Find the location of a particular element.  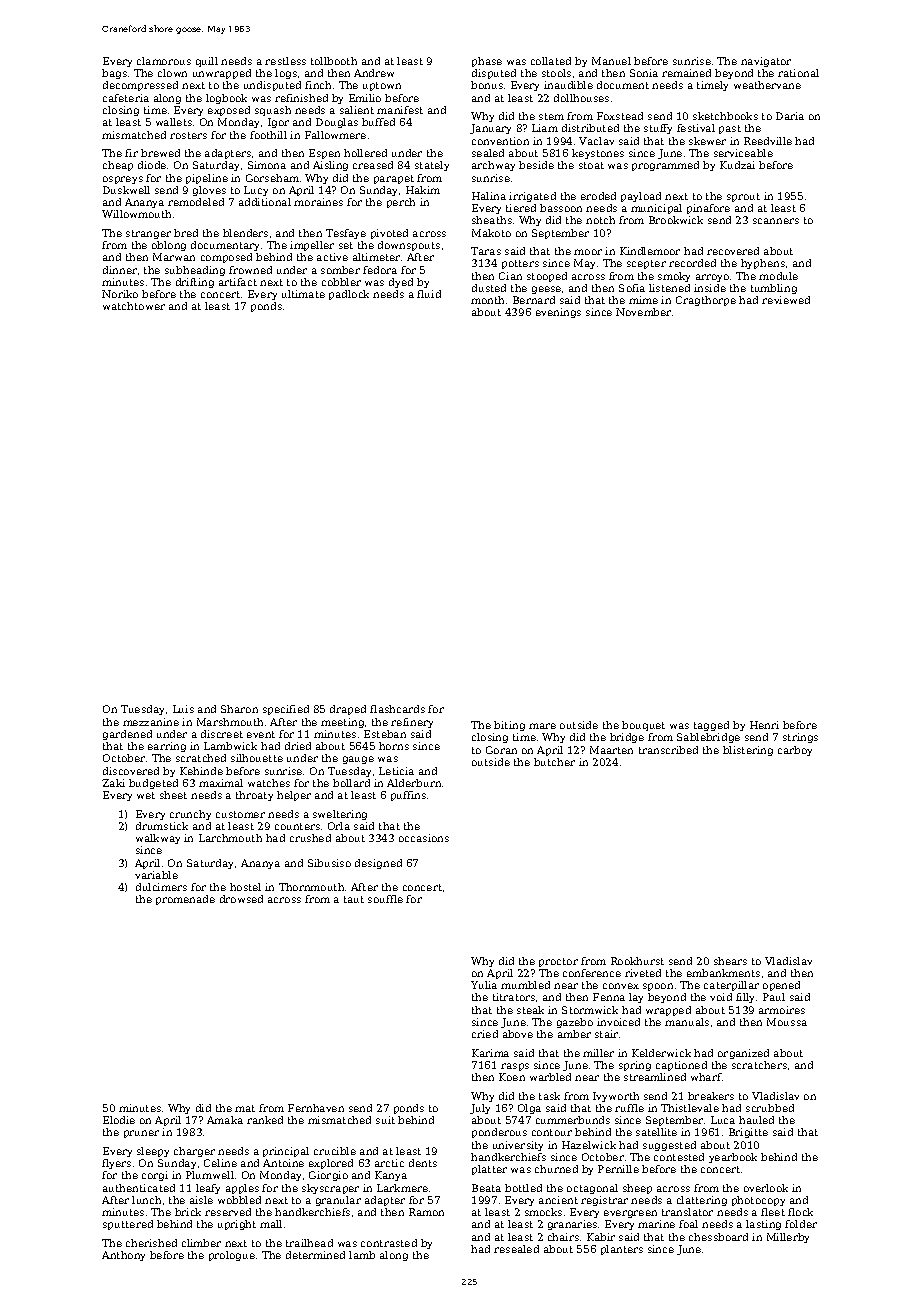

Henri is located at coordinates (764, 725).
